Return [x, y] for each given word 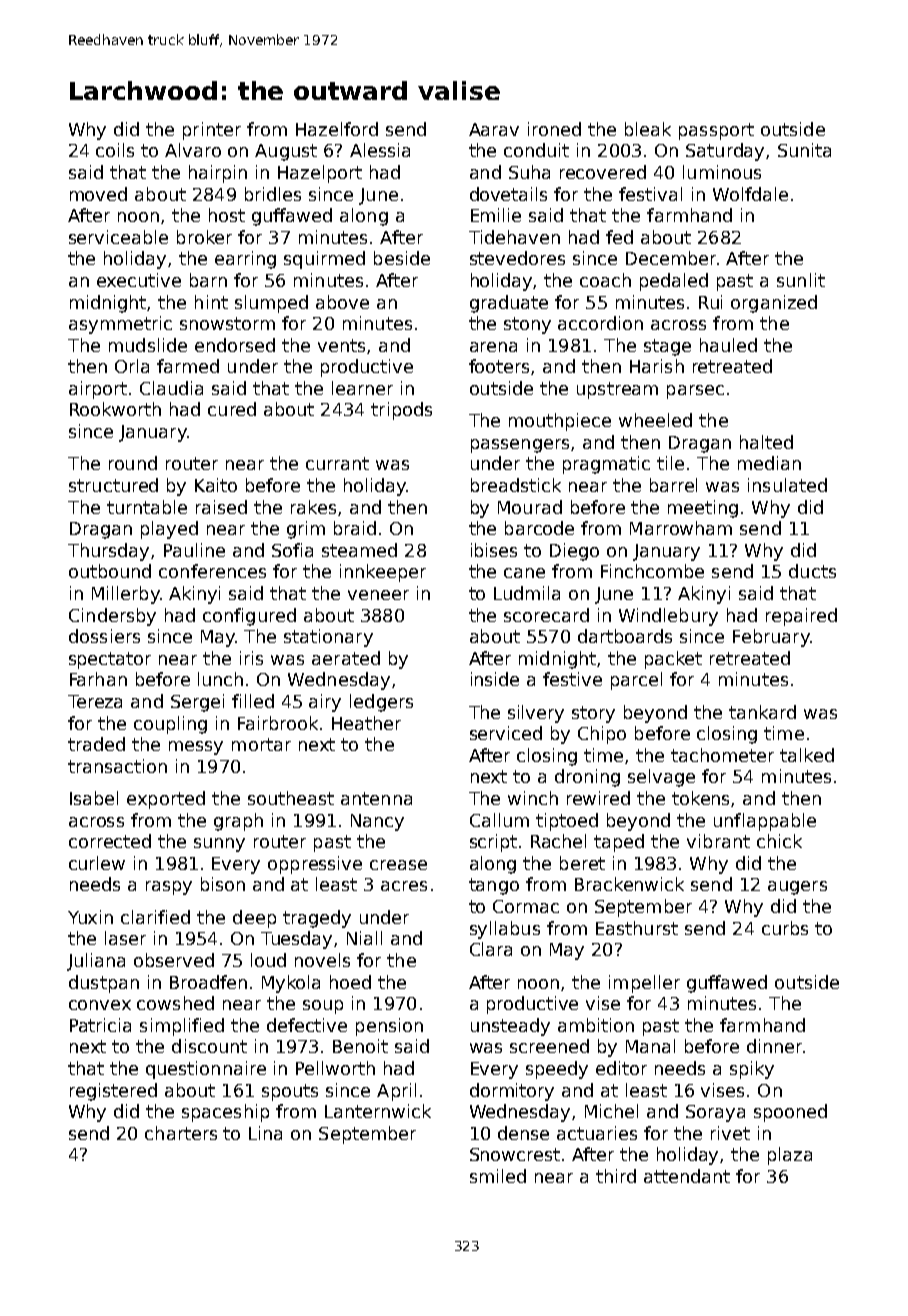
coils [115, 150]
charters [181, 1133]
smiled [498, 1176]
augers [797, 888]
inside [495, 679]
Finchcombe [652, 571]
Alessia [380, 150]
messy [196, 748]
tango [494, 886]
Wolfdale [750, 194]
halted [766, 442]
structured [113, 485]
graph [238, 822]
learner [362, 388]
